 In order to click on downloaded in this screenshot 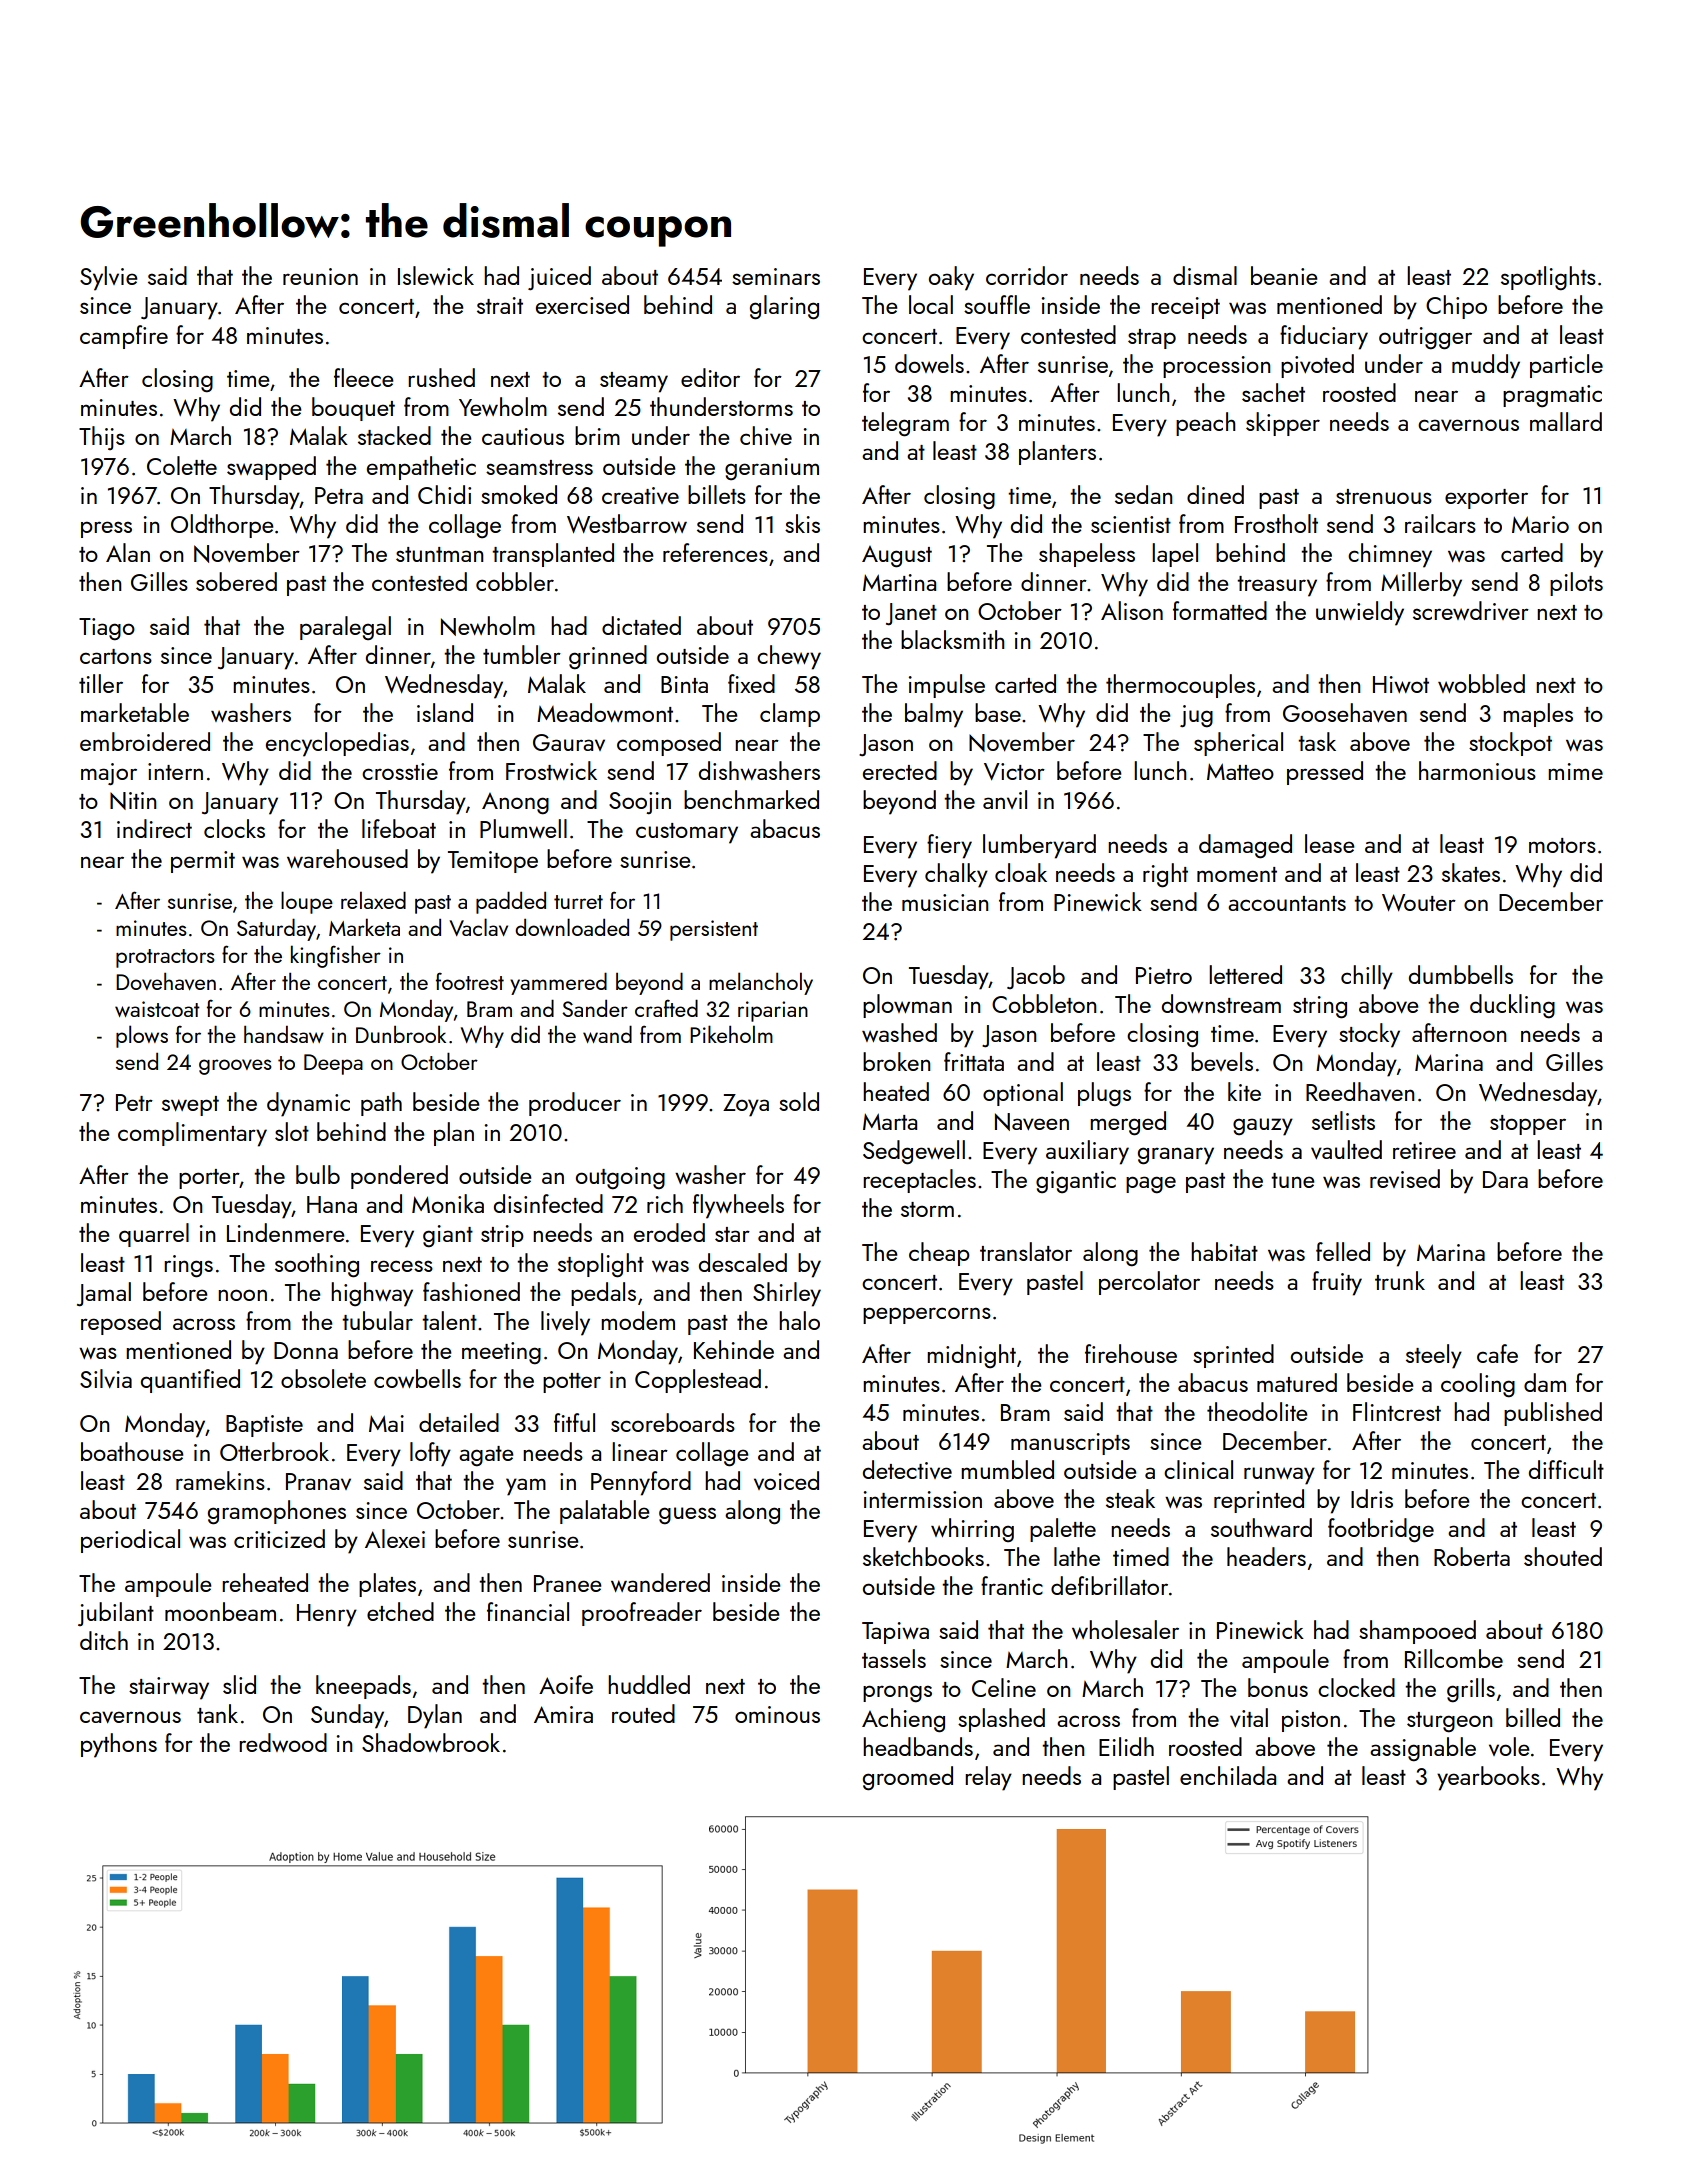, I will do `click(572, 927)`.
